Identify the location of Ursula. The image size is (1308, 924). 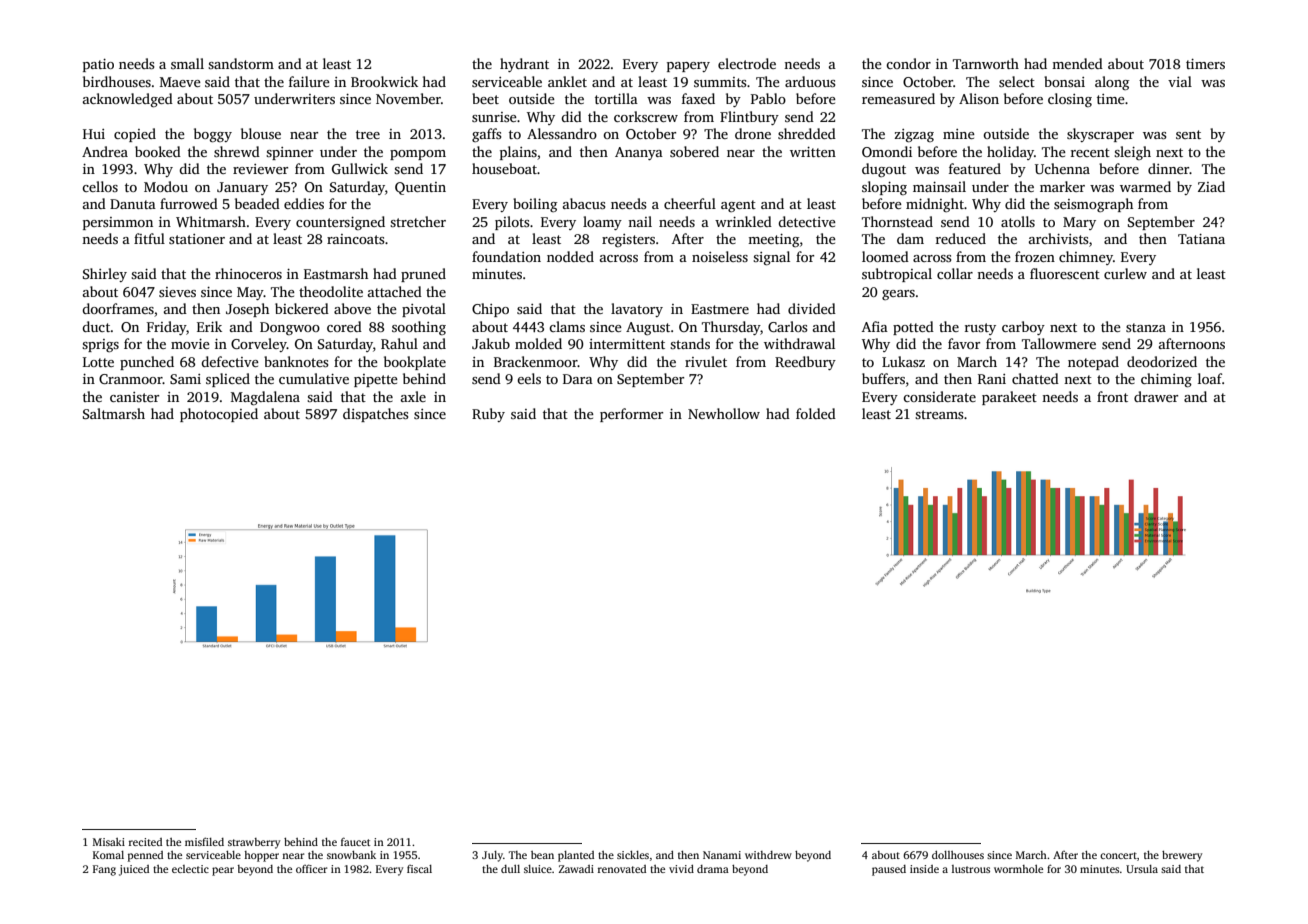
(1142, 869).
